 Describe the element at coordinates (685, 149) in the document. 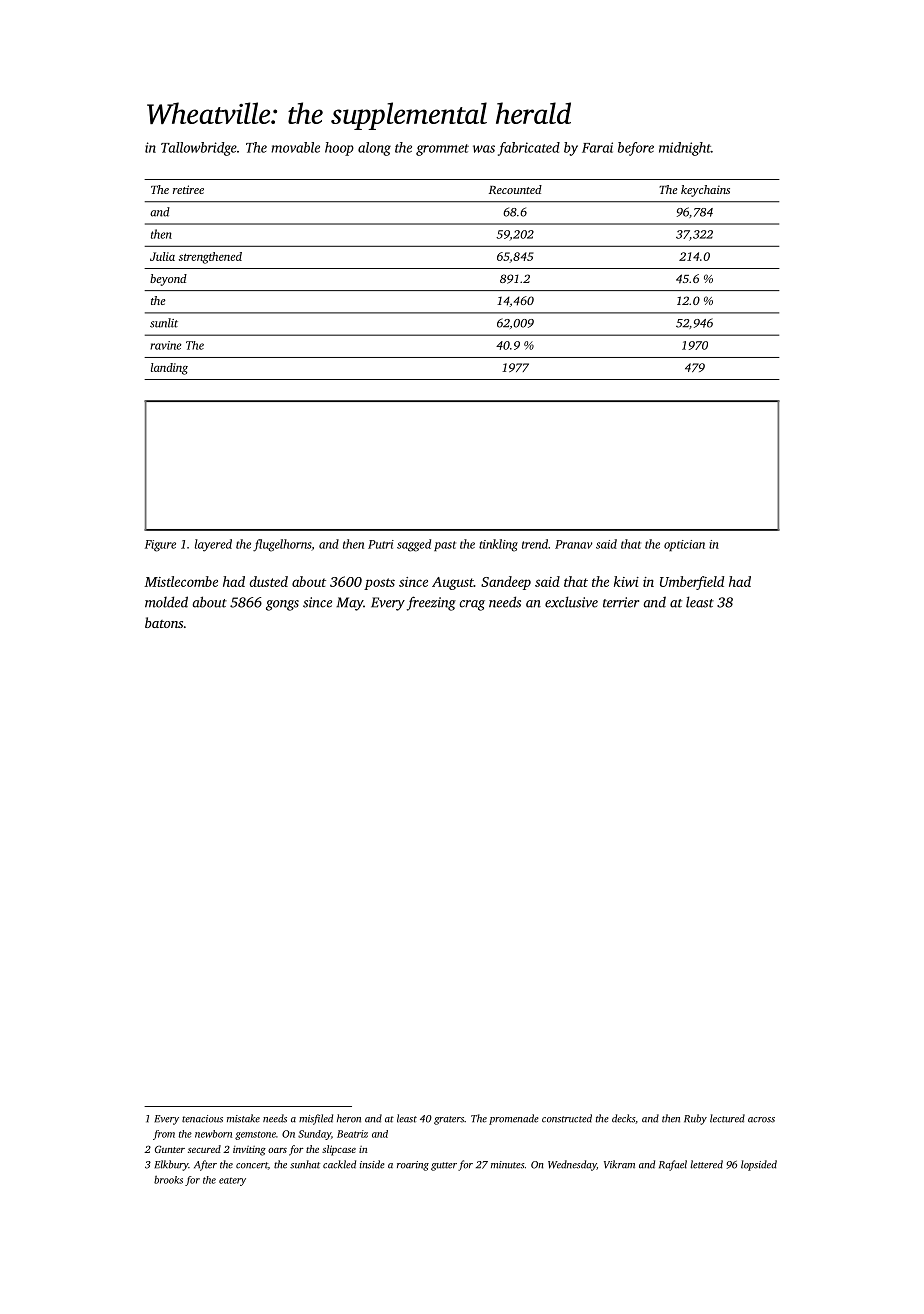

I see `midnight` at that location.
